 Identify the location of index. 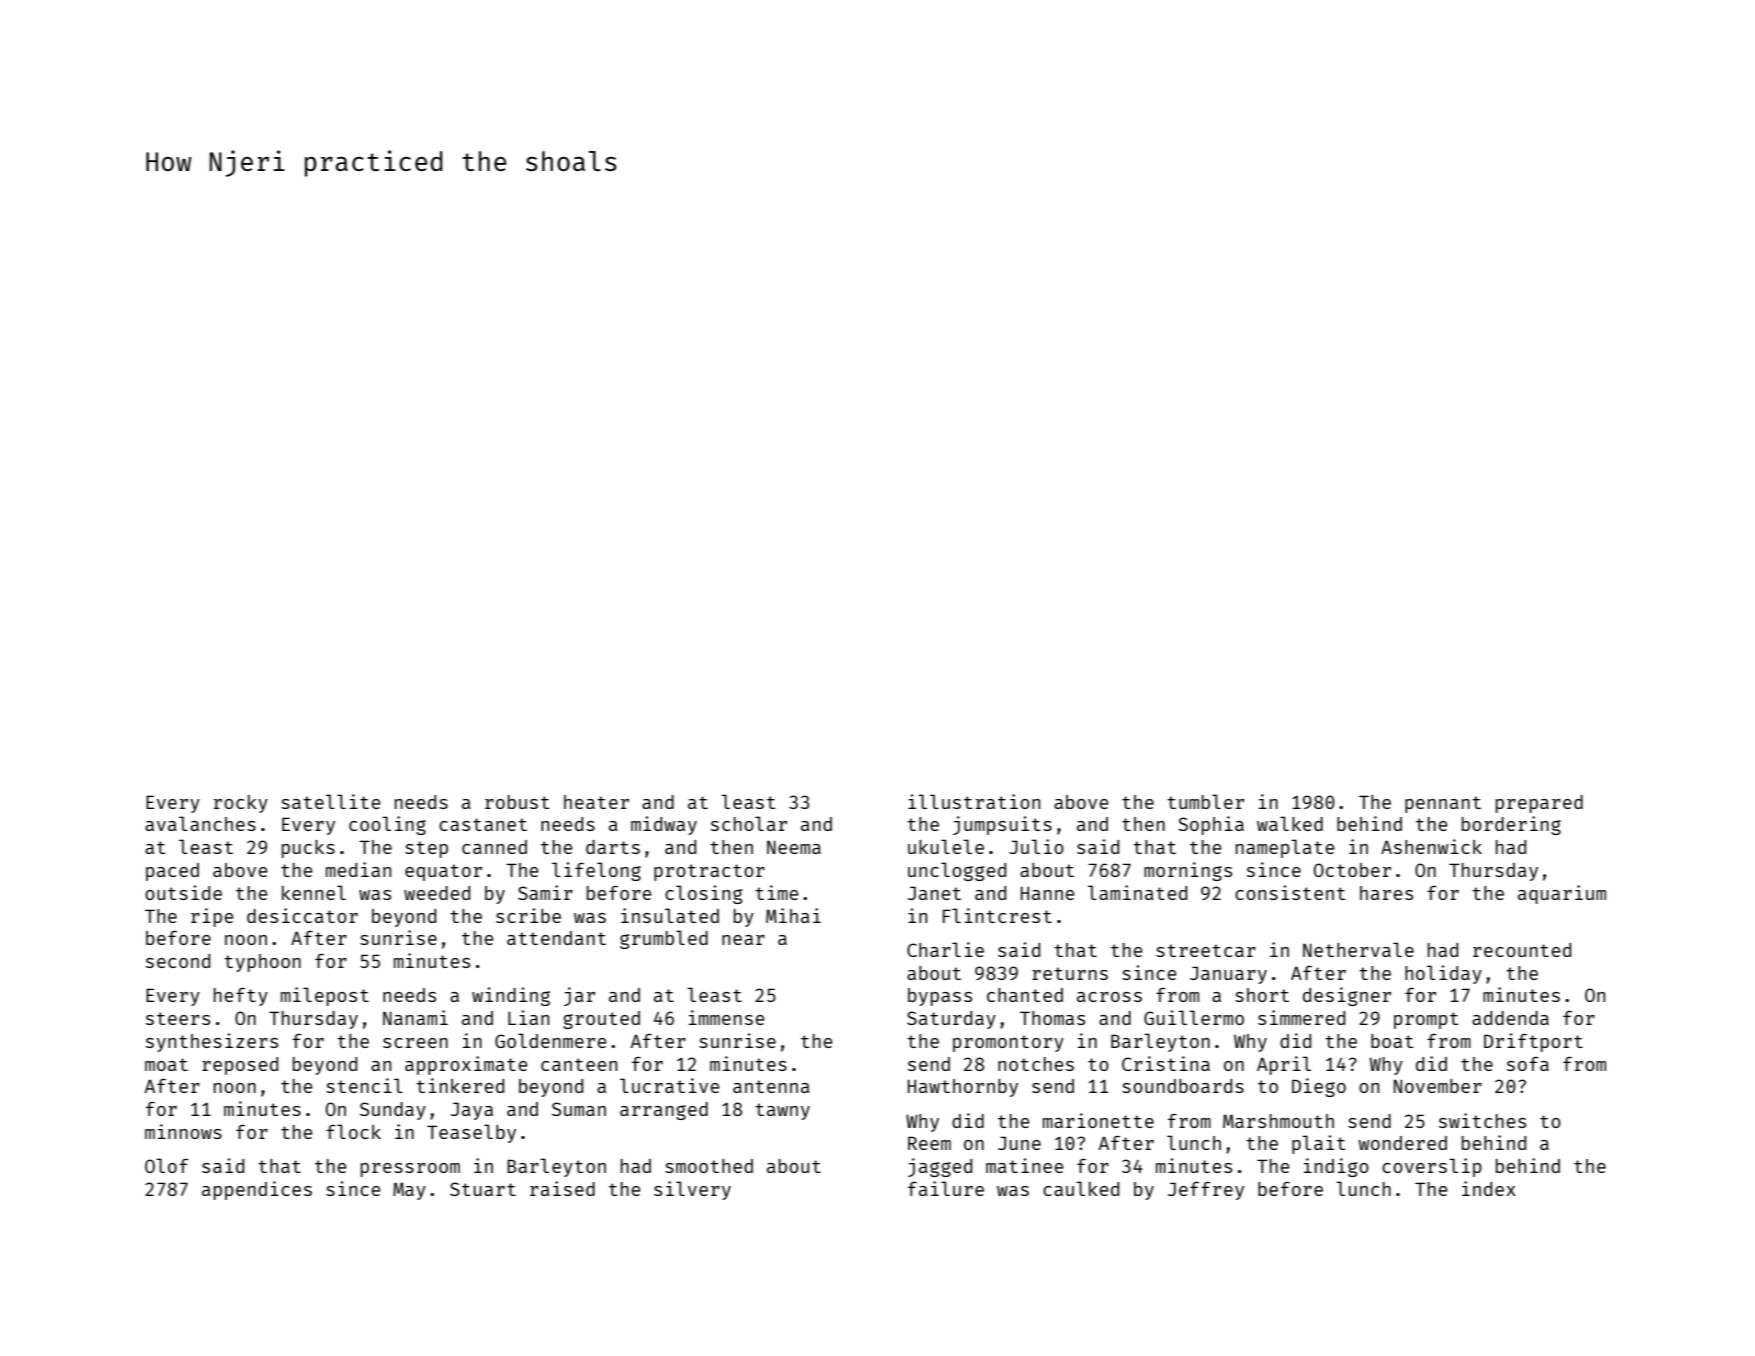
(1489, 1188).
